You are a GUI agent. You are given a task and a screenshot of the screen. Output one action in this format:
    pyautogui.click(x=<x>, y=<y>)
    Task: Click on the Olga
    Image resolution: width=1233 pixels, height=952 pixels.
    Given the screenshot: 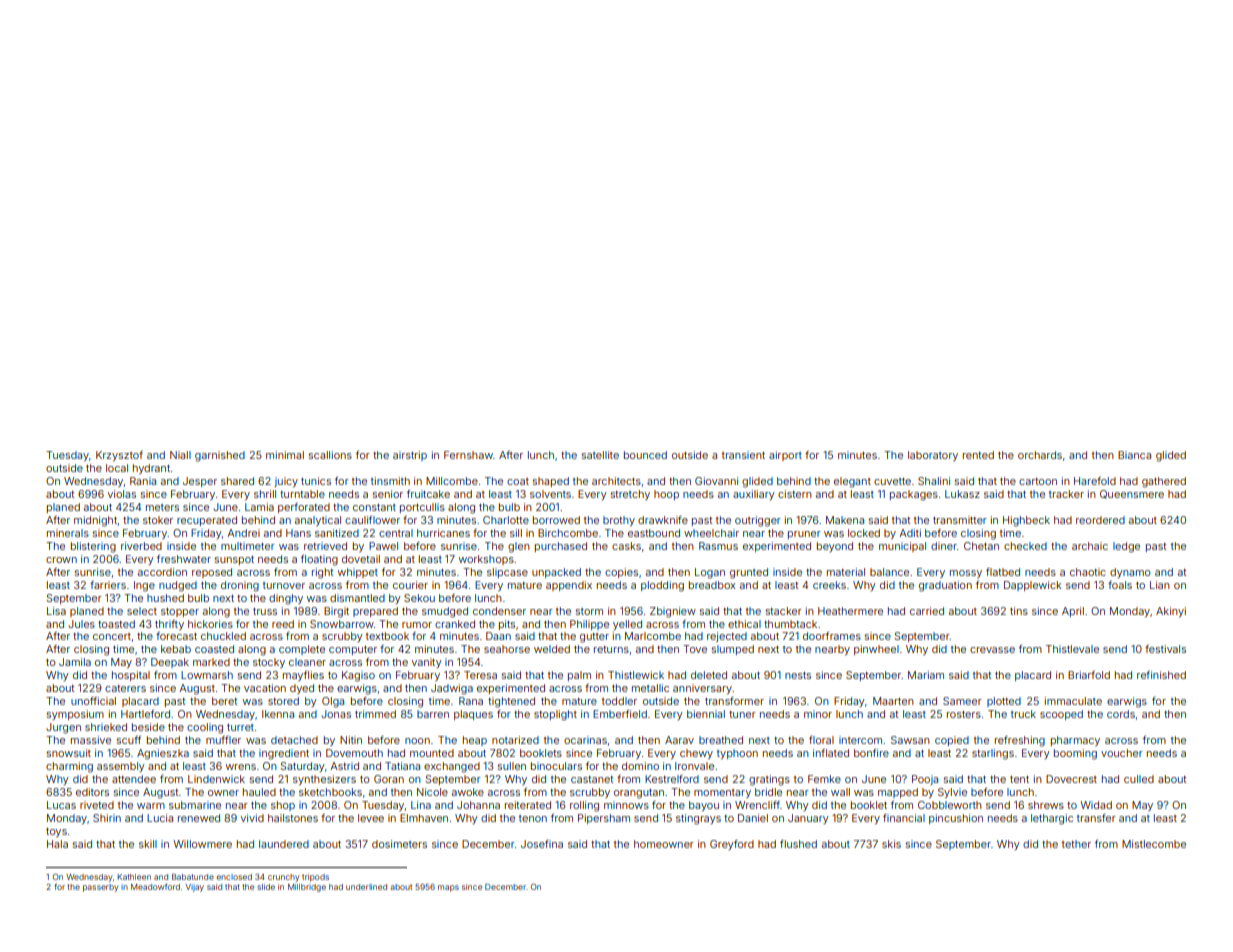 What is the action you would take?
    pyautogui.click(x=333, y=702)
